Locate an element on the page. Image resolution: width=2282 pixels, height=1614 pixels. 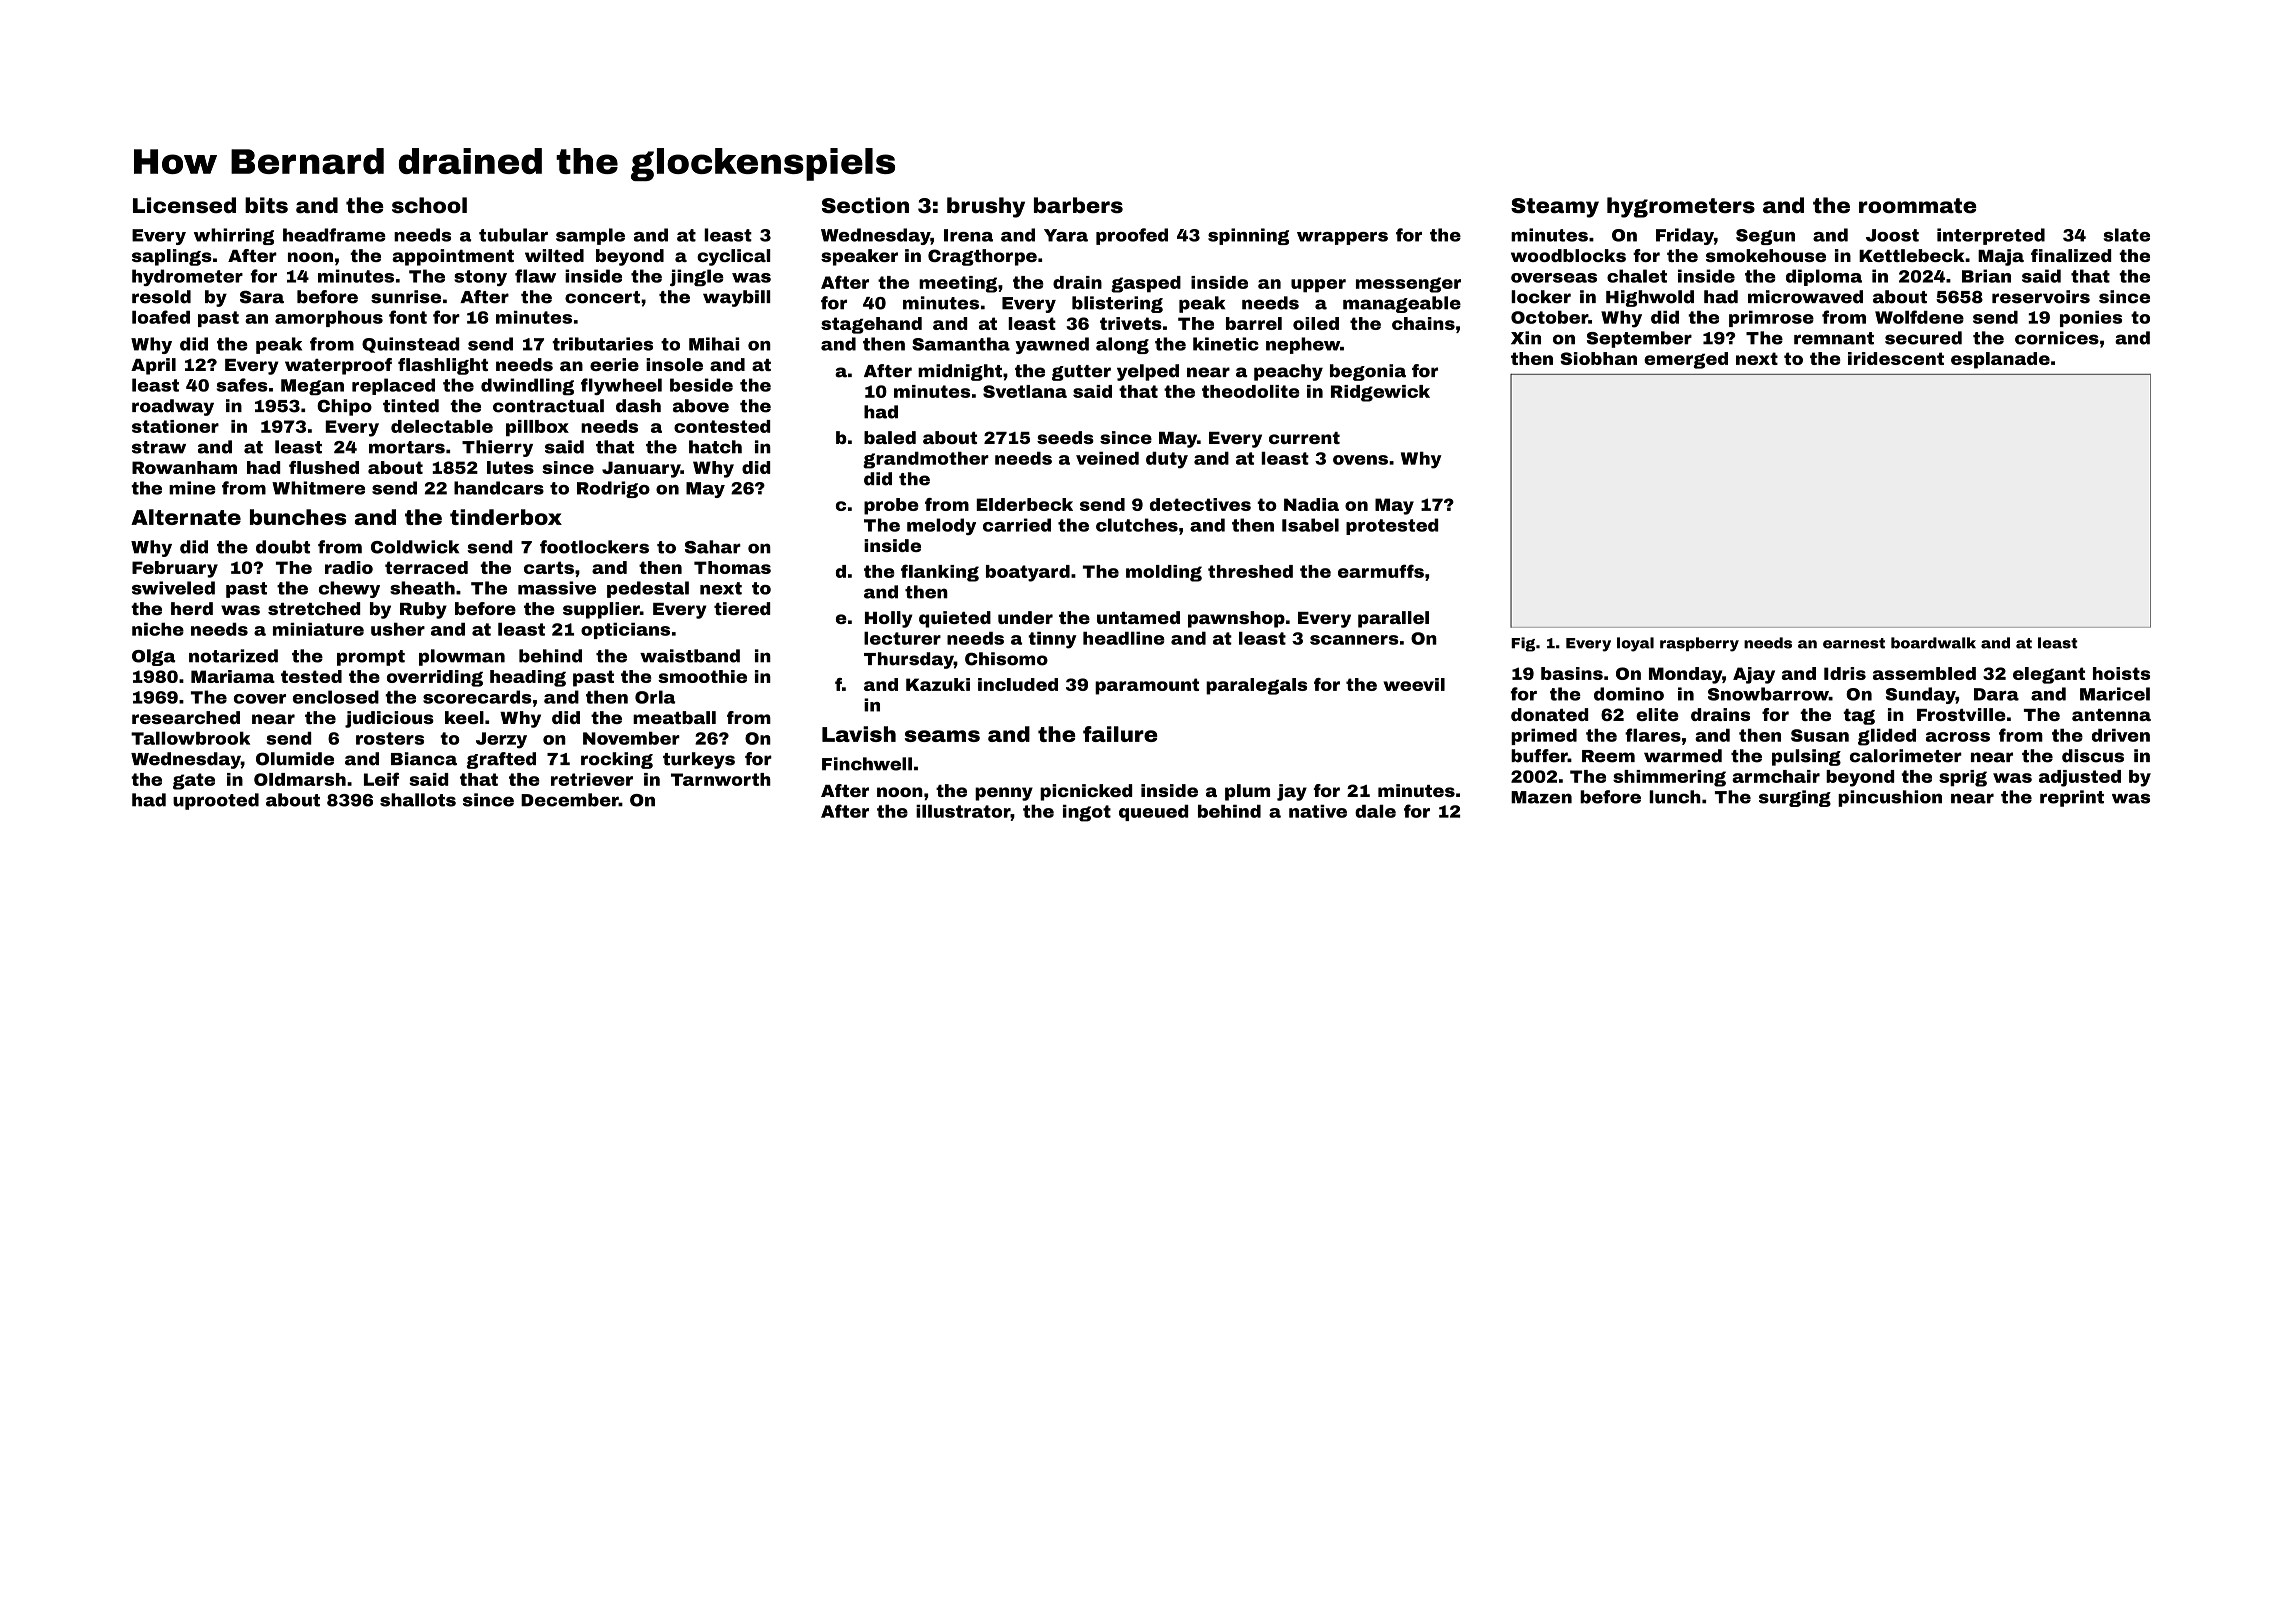
uprooted is located at coordinates (216, 801).
